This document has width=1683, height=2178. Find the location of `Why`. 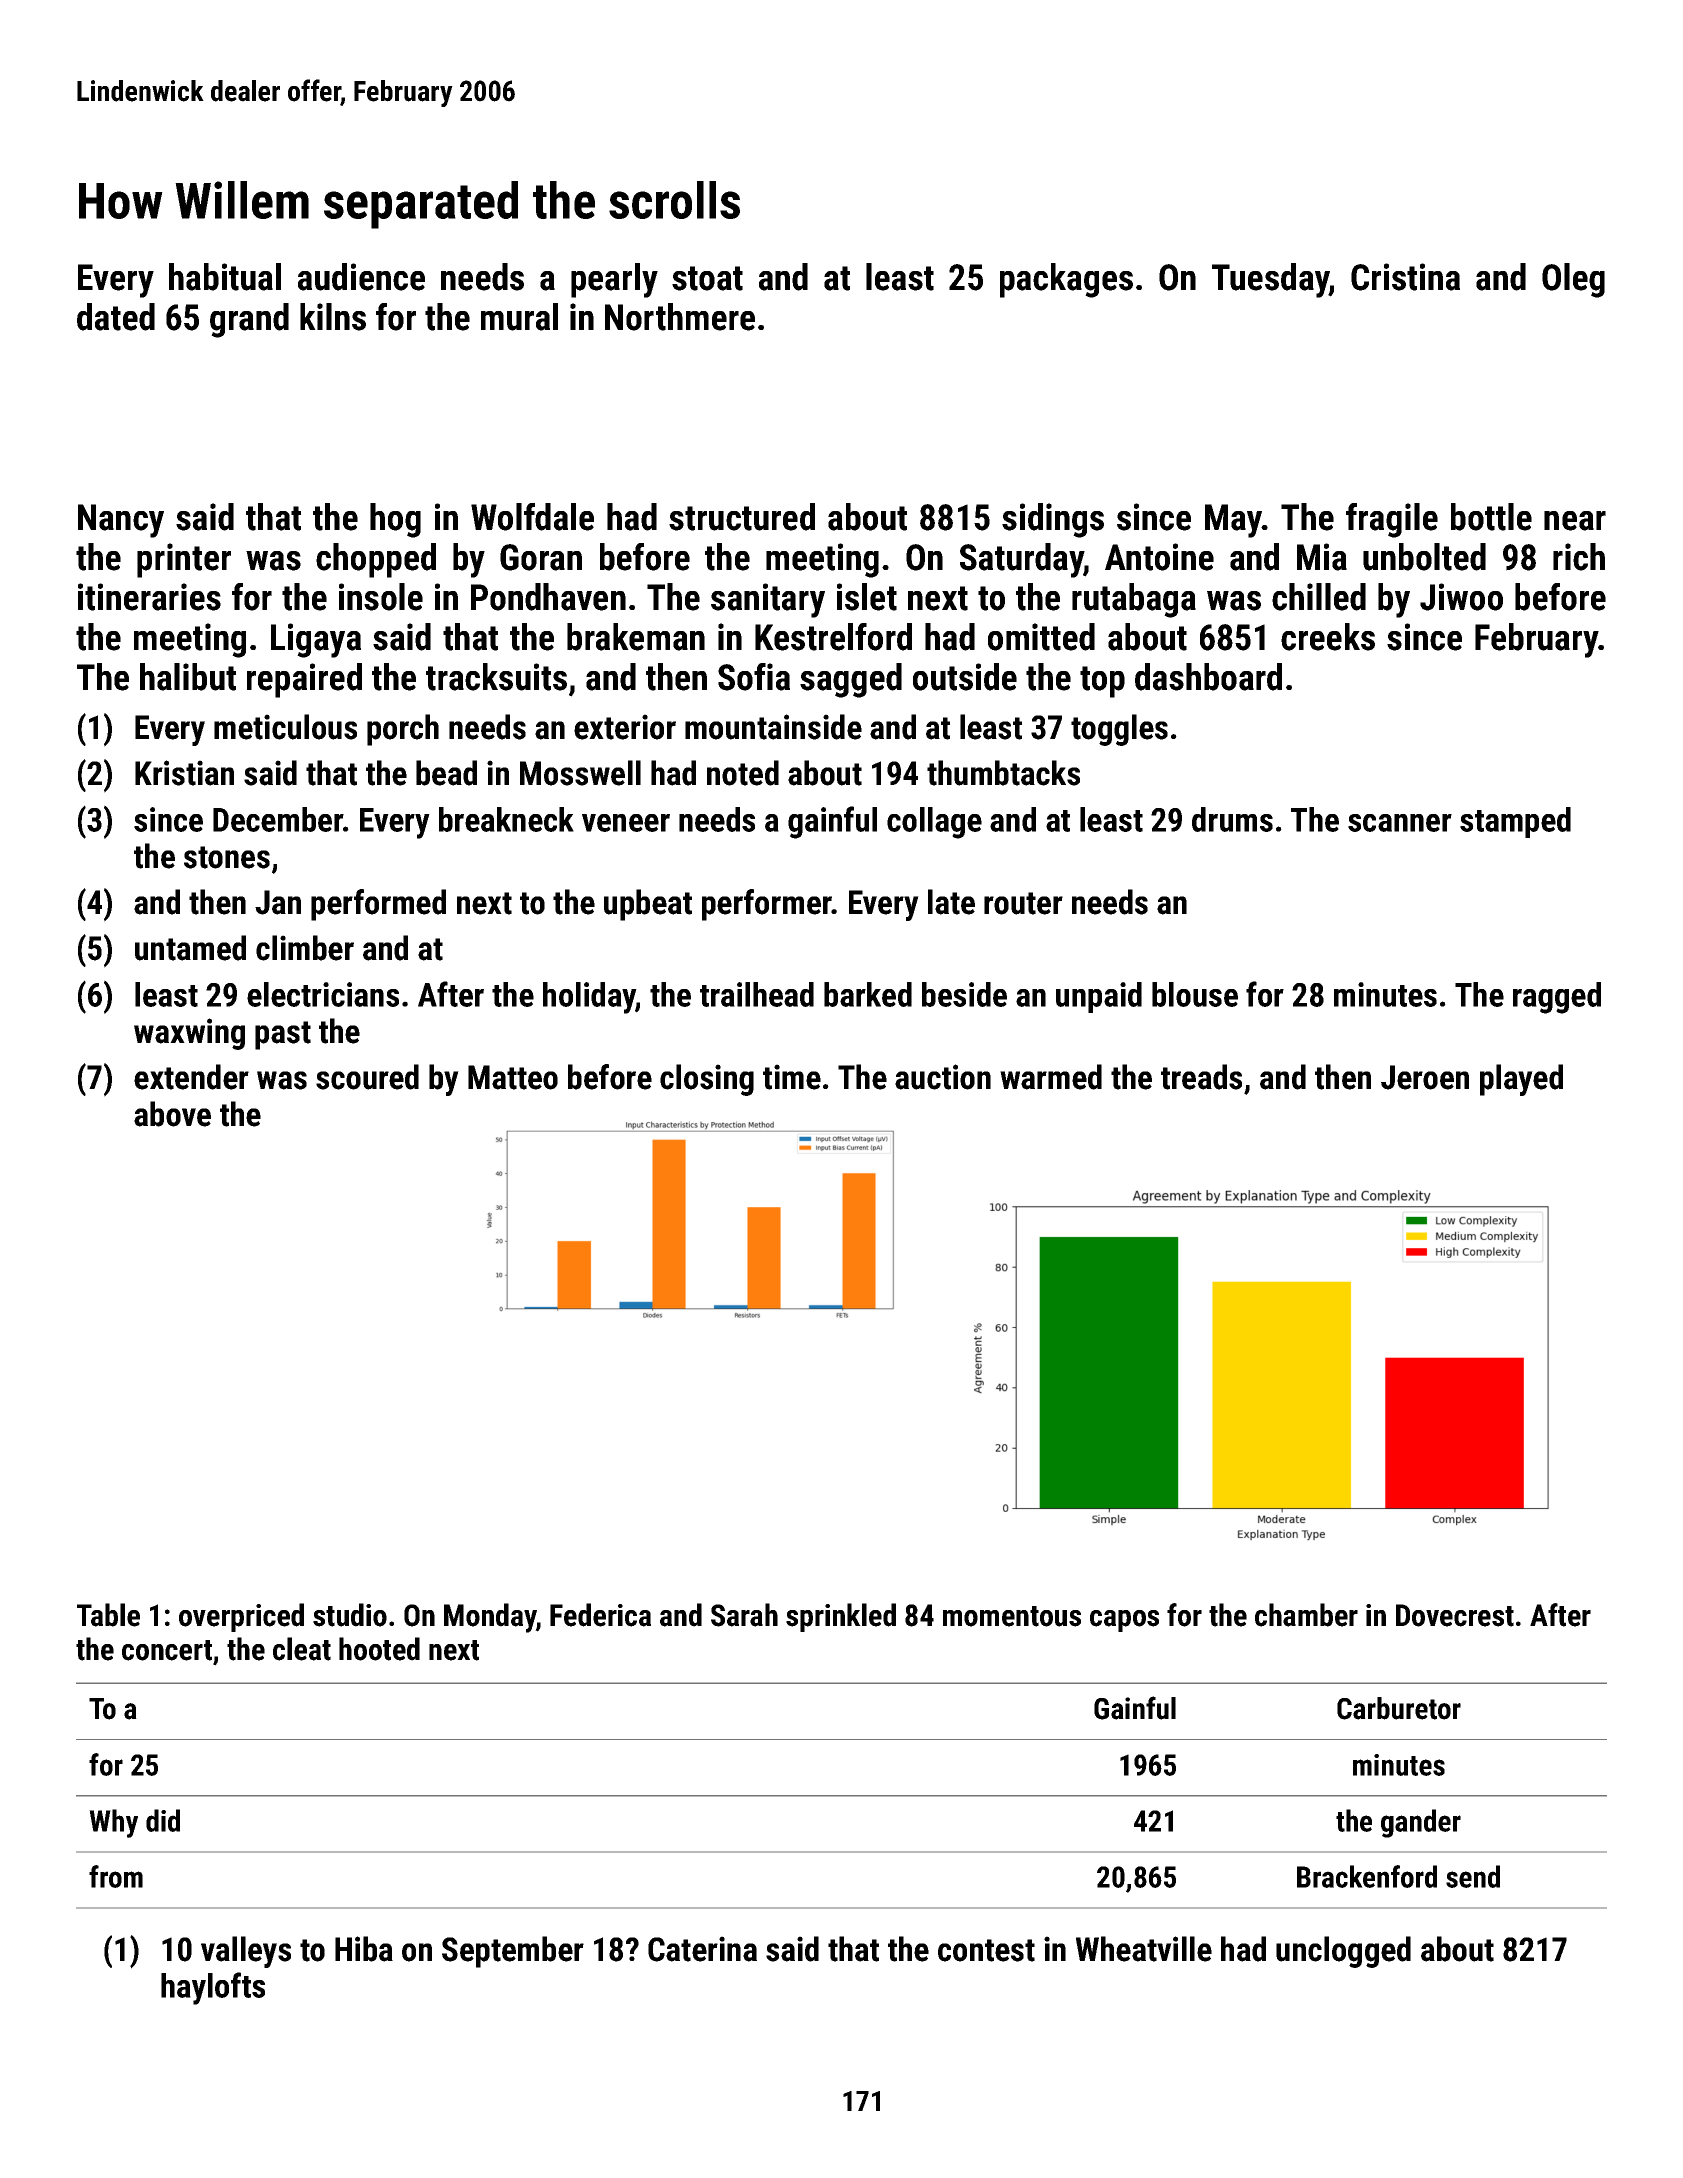

Why is located at coordinates (113, 1823).
